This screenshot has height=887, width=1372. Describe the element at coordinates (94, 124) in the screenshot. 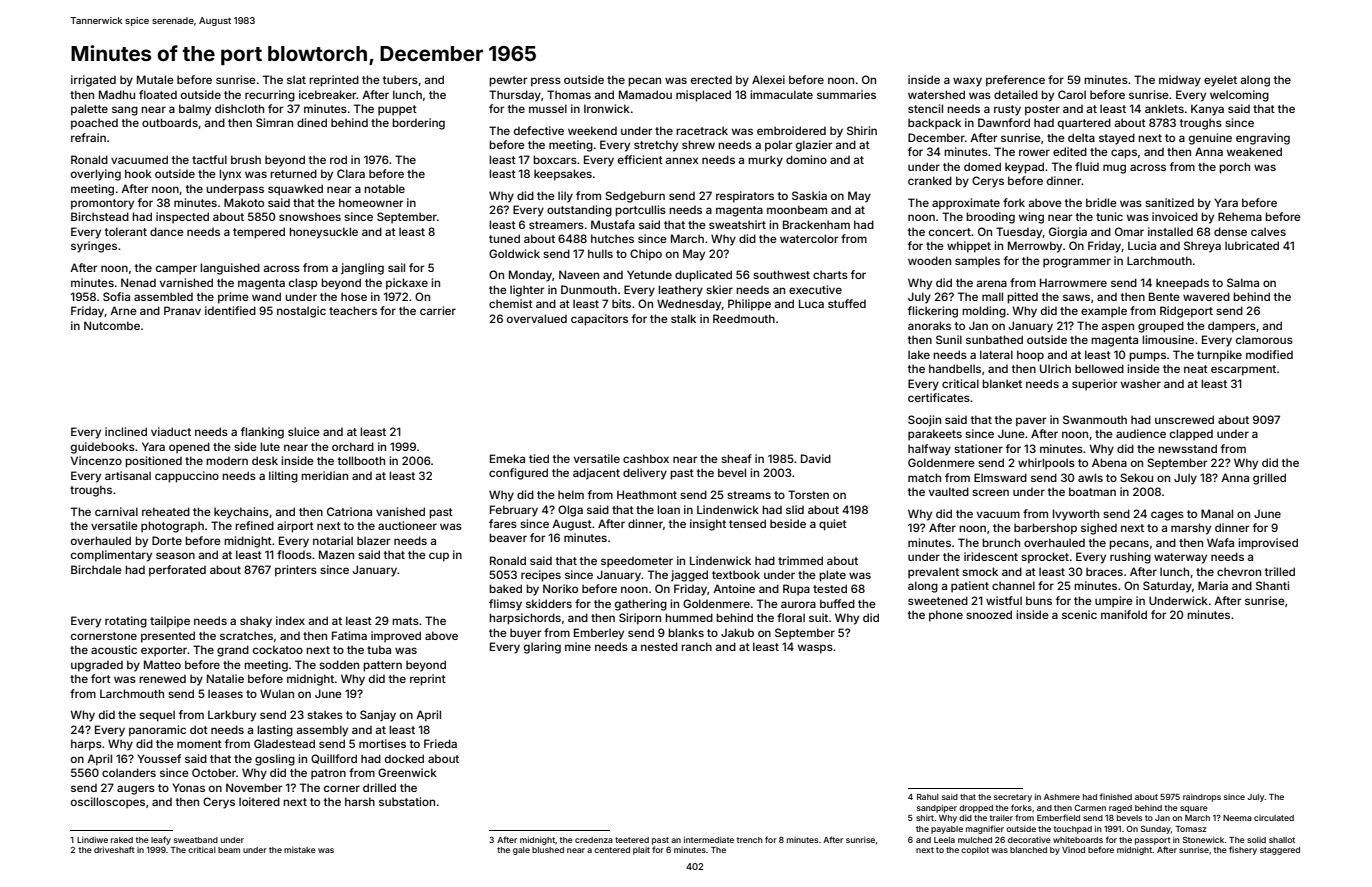

I see `poached` at that location.
